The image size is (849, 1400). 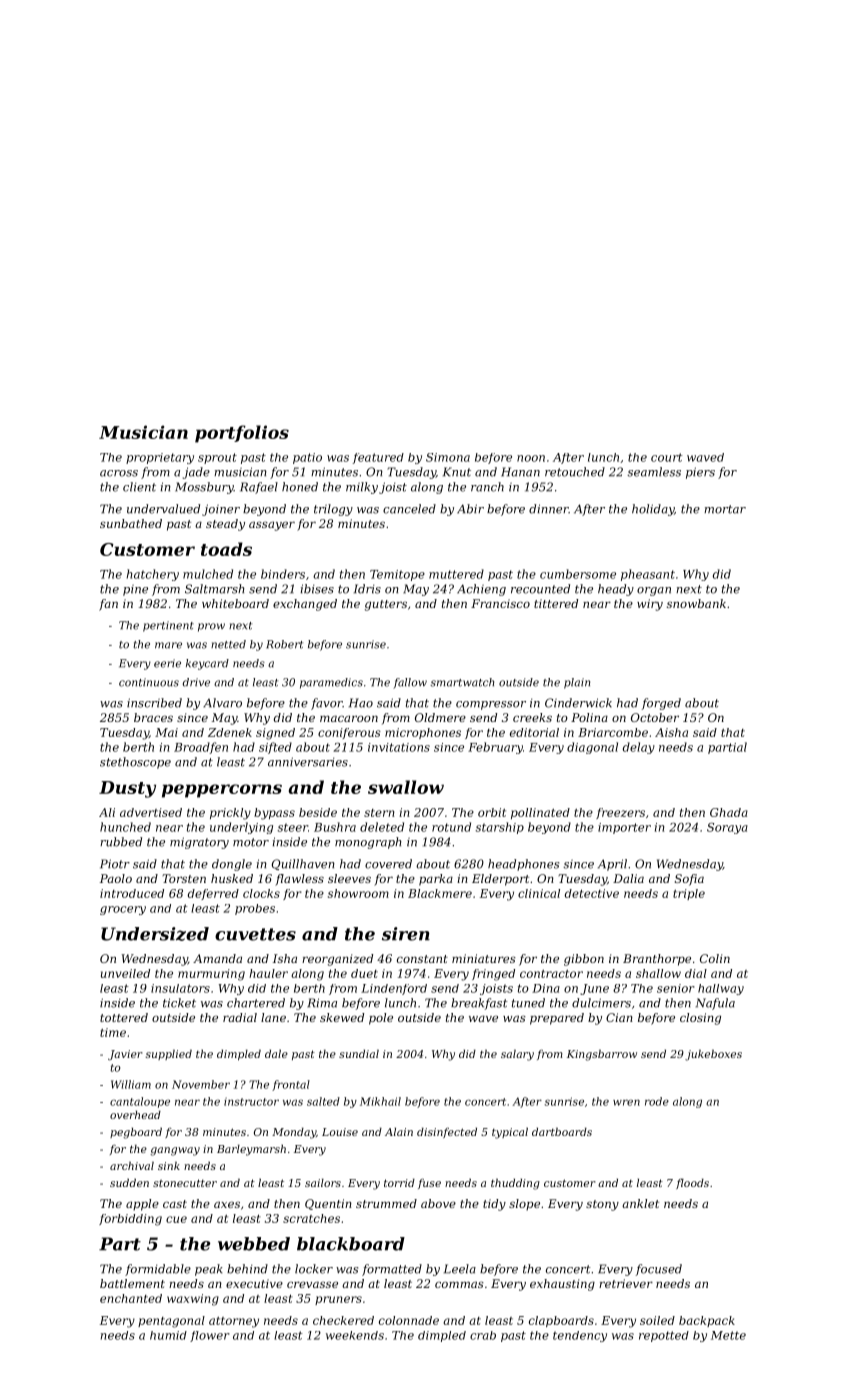 What do you see at coordinates (653, 510) in the screenshot?
I see `holiday` at bounding box center [653, 510].
